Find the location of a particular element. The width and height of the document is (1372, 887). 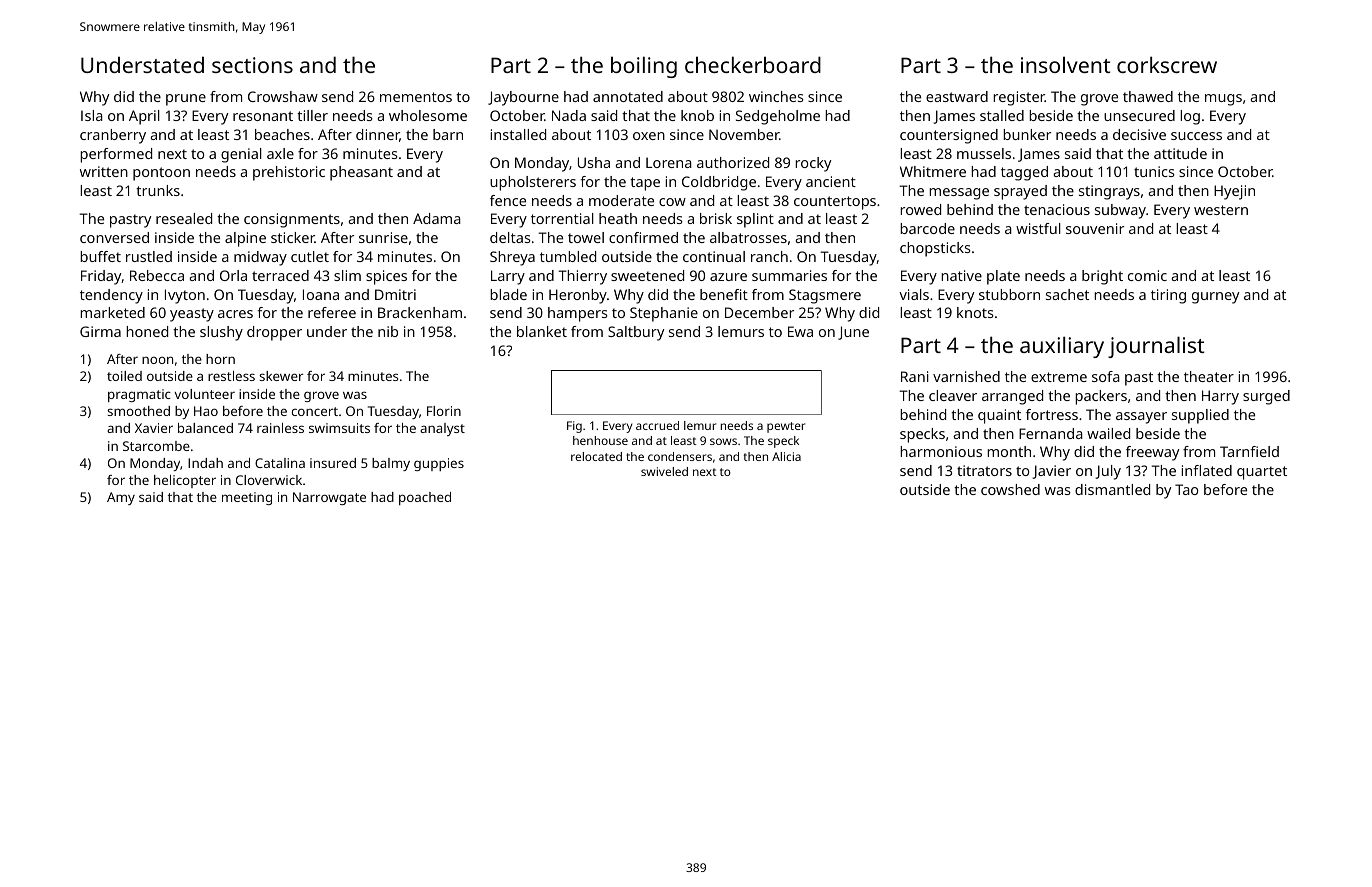

dismantled is located at coordinates (1112, 489).
